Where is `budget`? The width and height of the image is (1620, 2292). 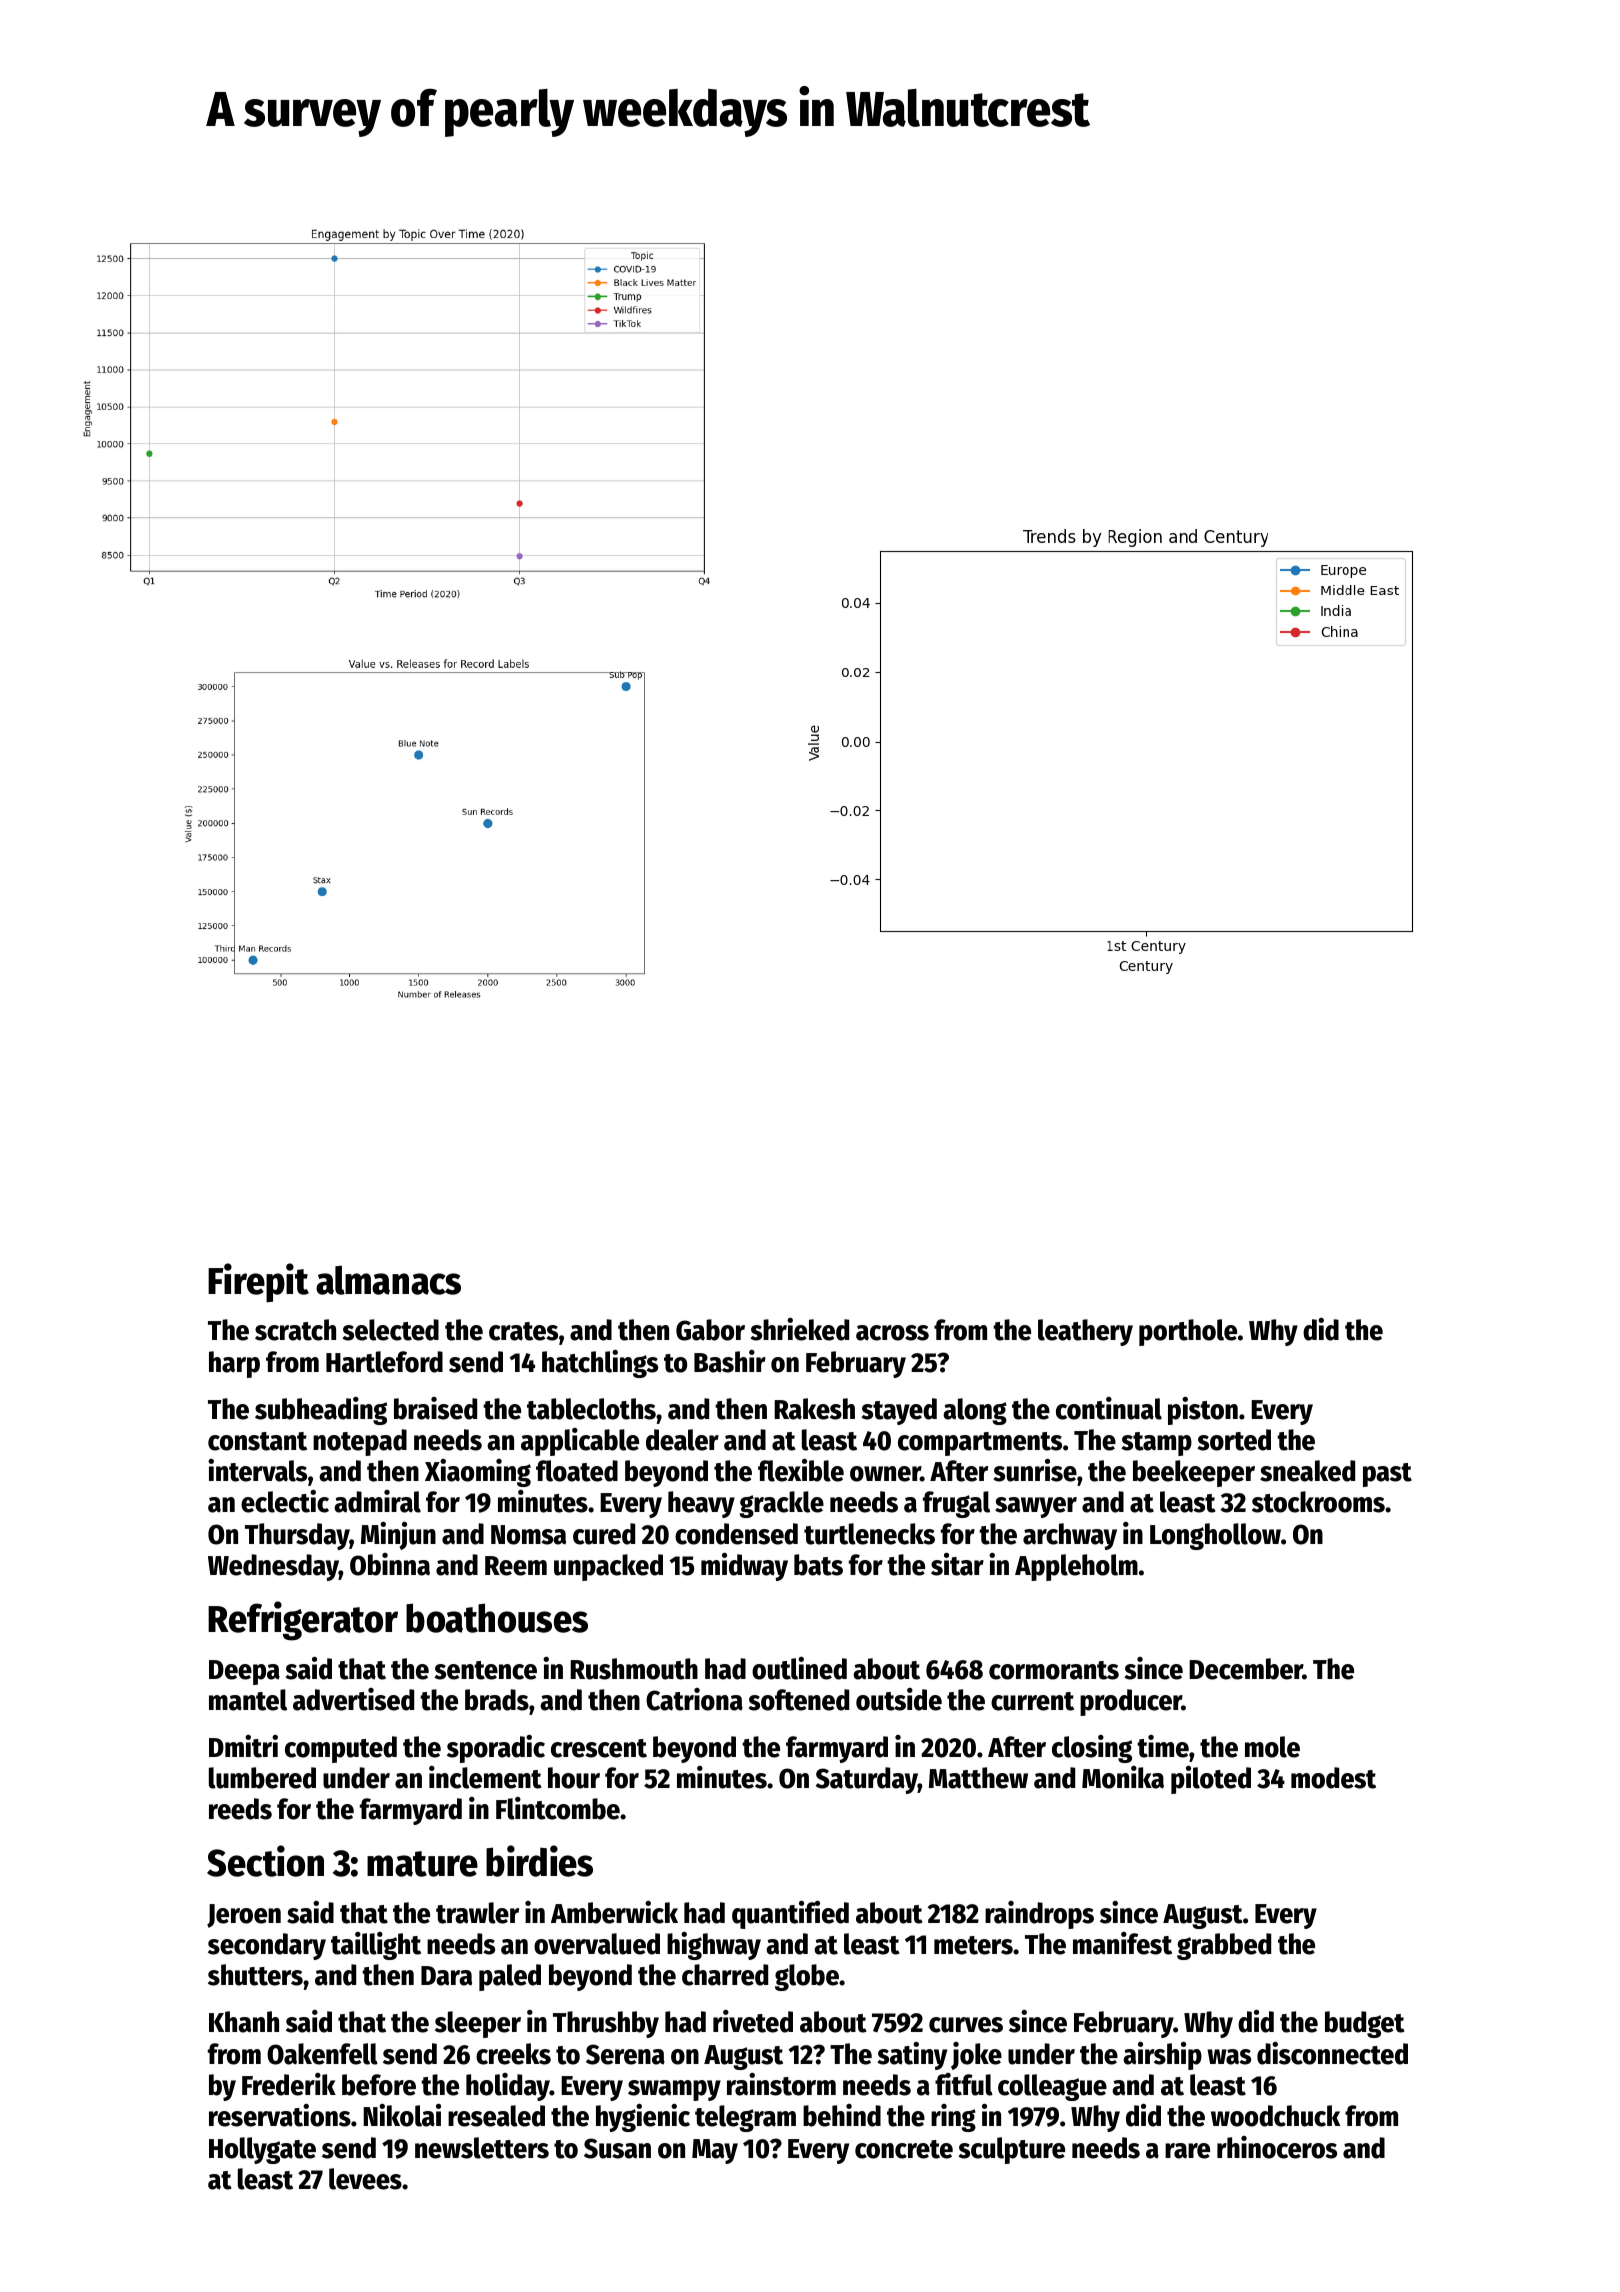 budget is located at coordinates (1365, 2024).
